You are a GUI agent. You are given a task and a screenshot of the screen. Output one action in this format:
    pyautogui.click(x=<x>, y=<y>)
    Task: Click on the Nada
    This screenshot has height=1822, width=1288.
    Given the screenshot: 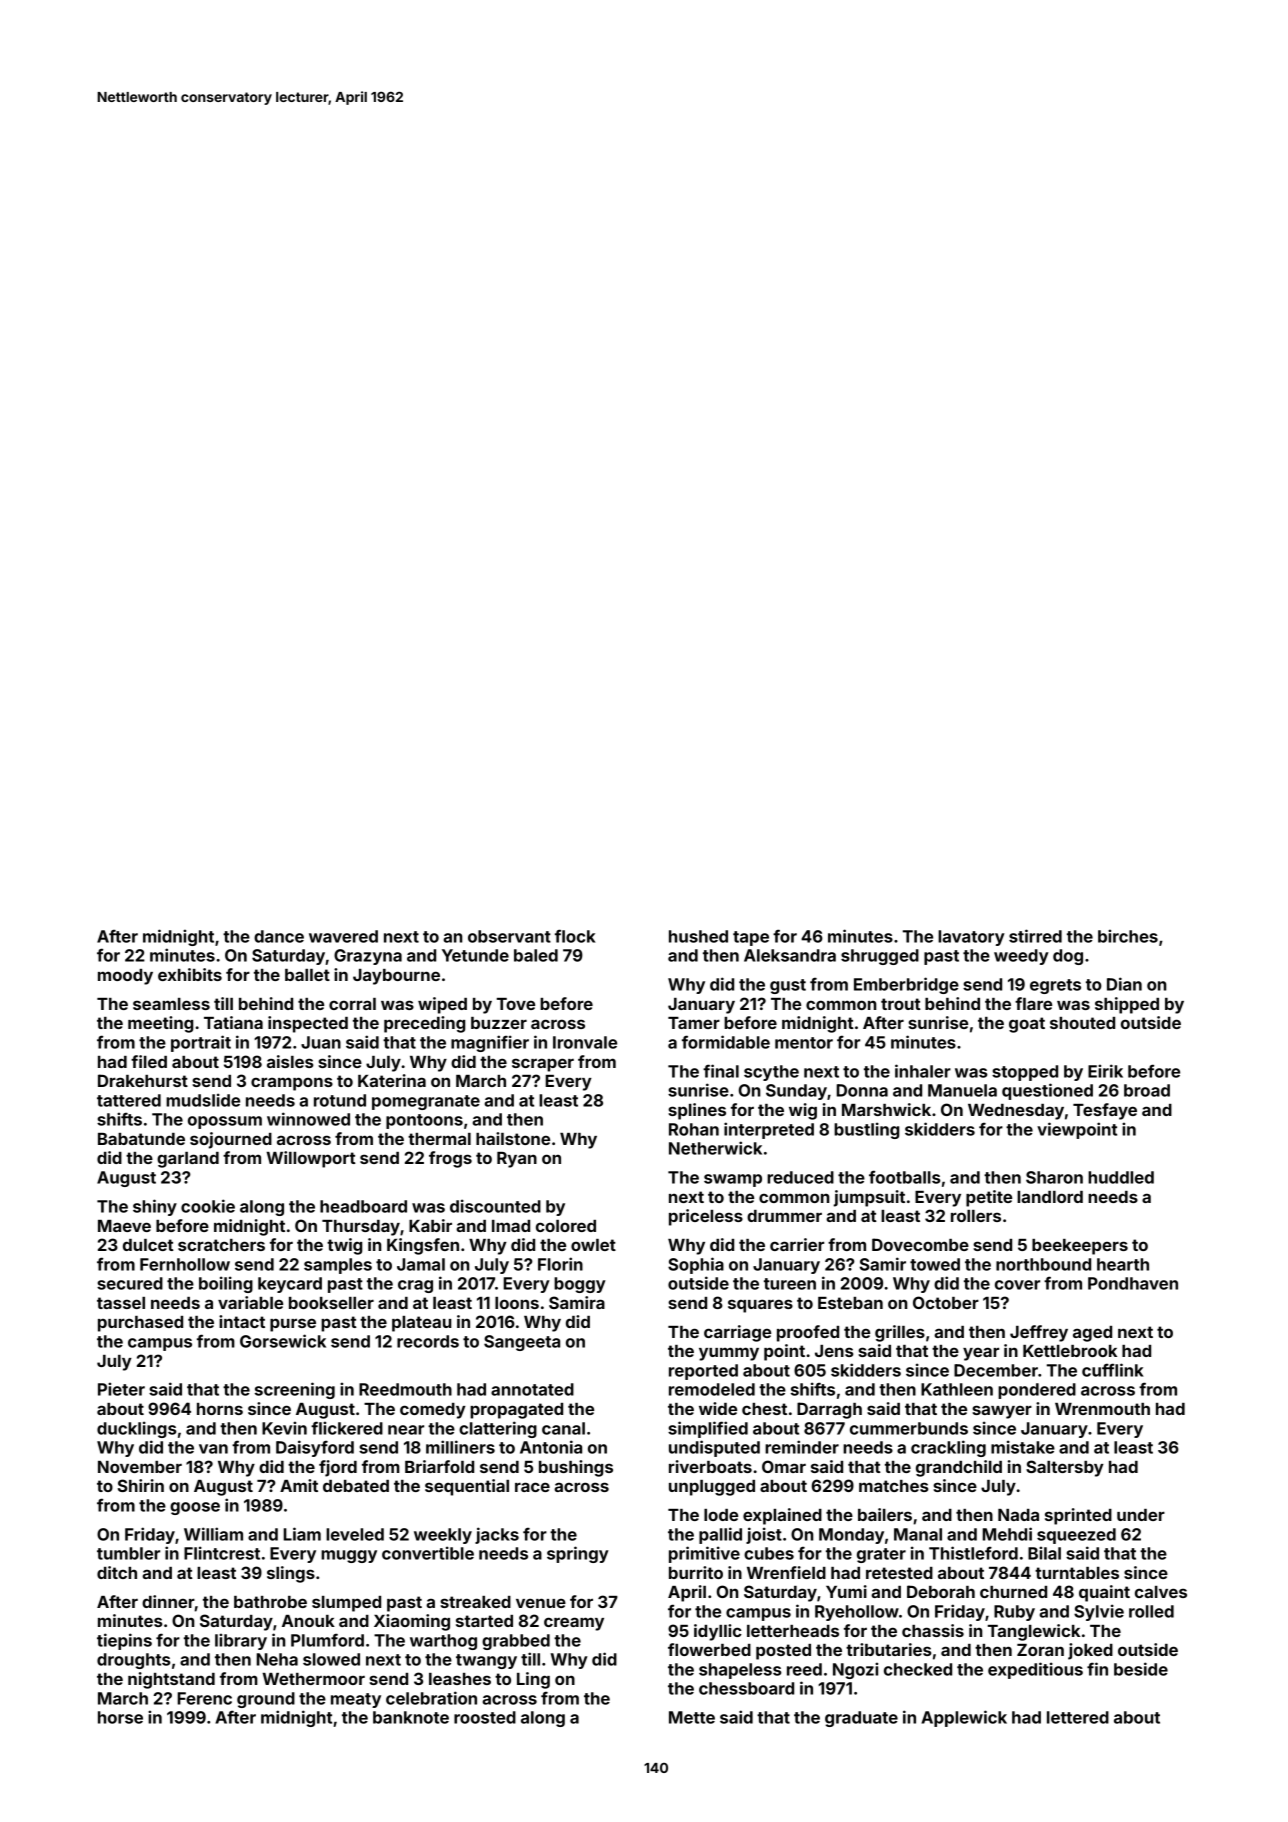 What is the action you would take?
    pyautogui.click(x=1018, y=1515)
